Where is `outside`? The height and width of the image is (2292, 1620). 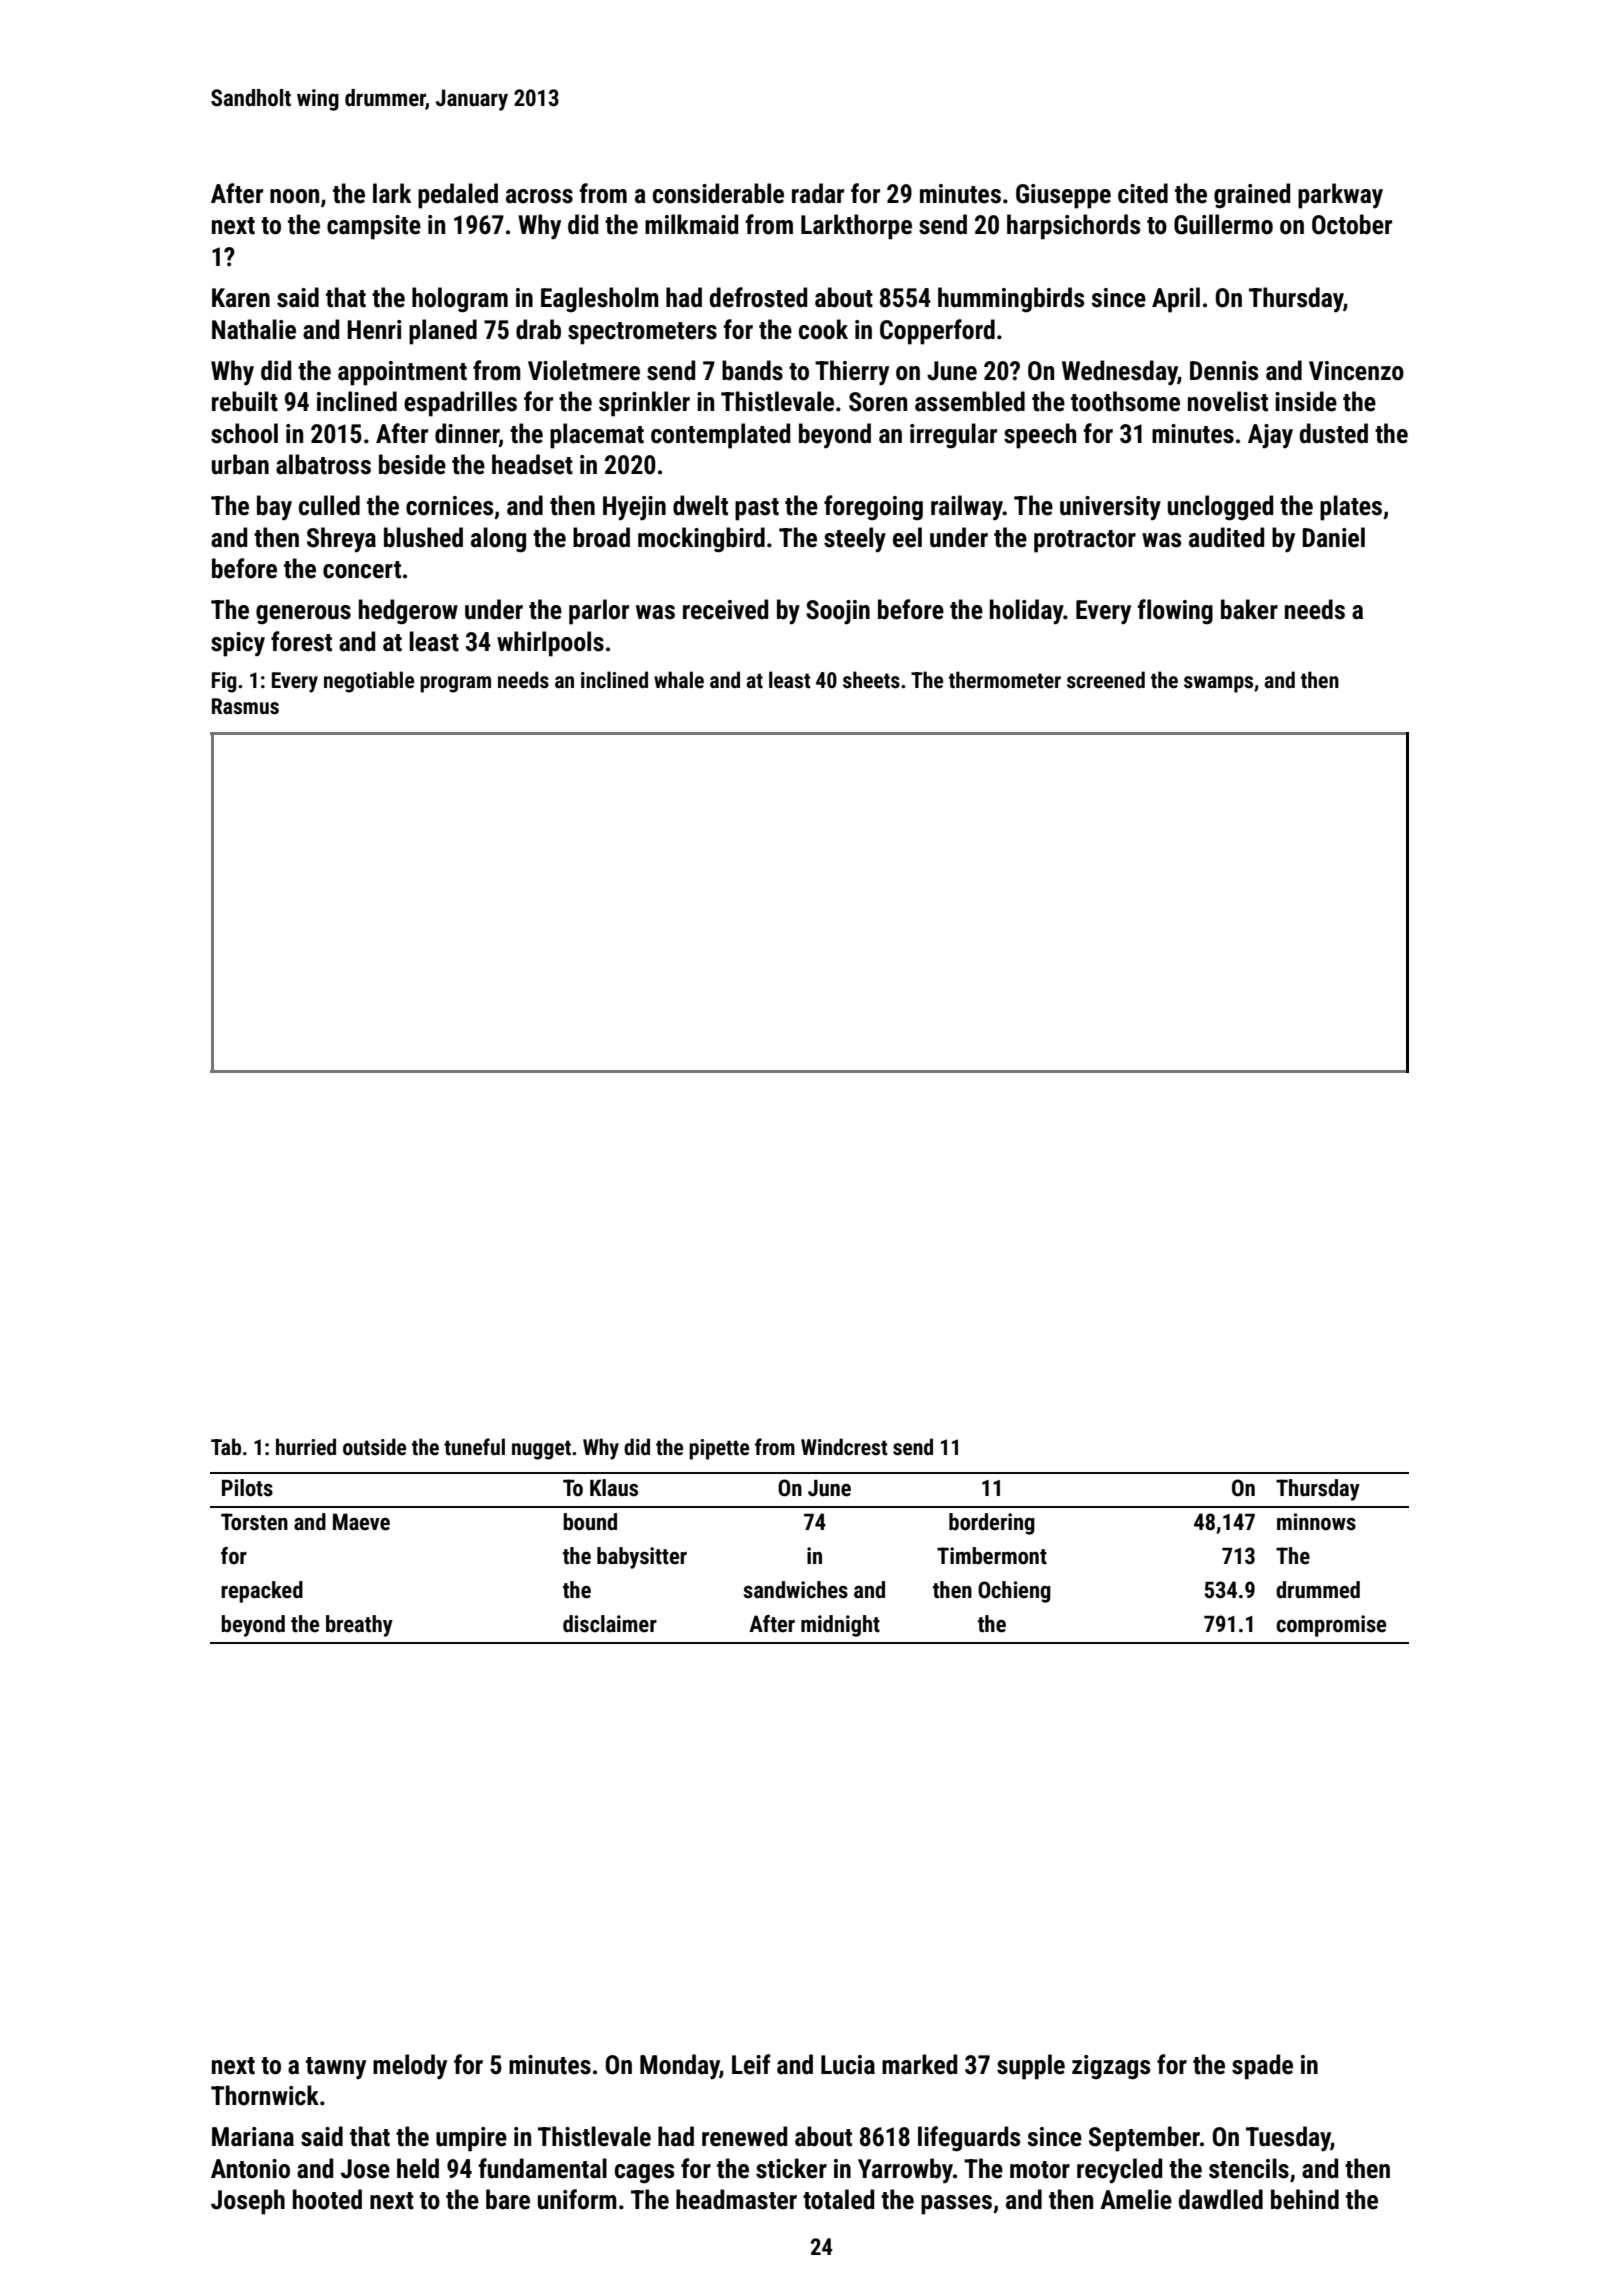 outside is located at coordinates (374, 1447).
